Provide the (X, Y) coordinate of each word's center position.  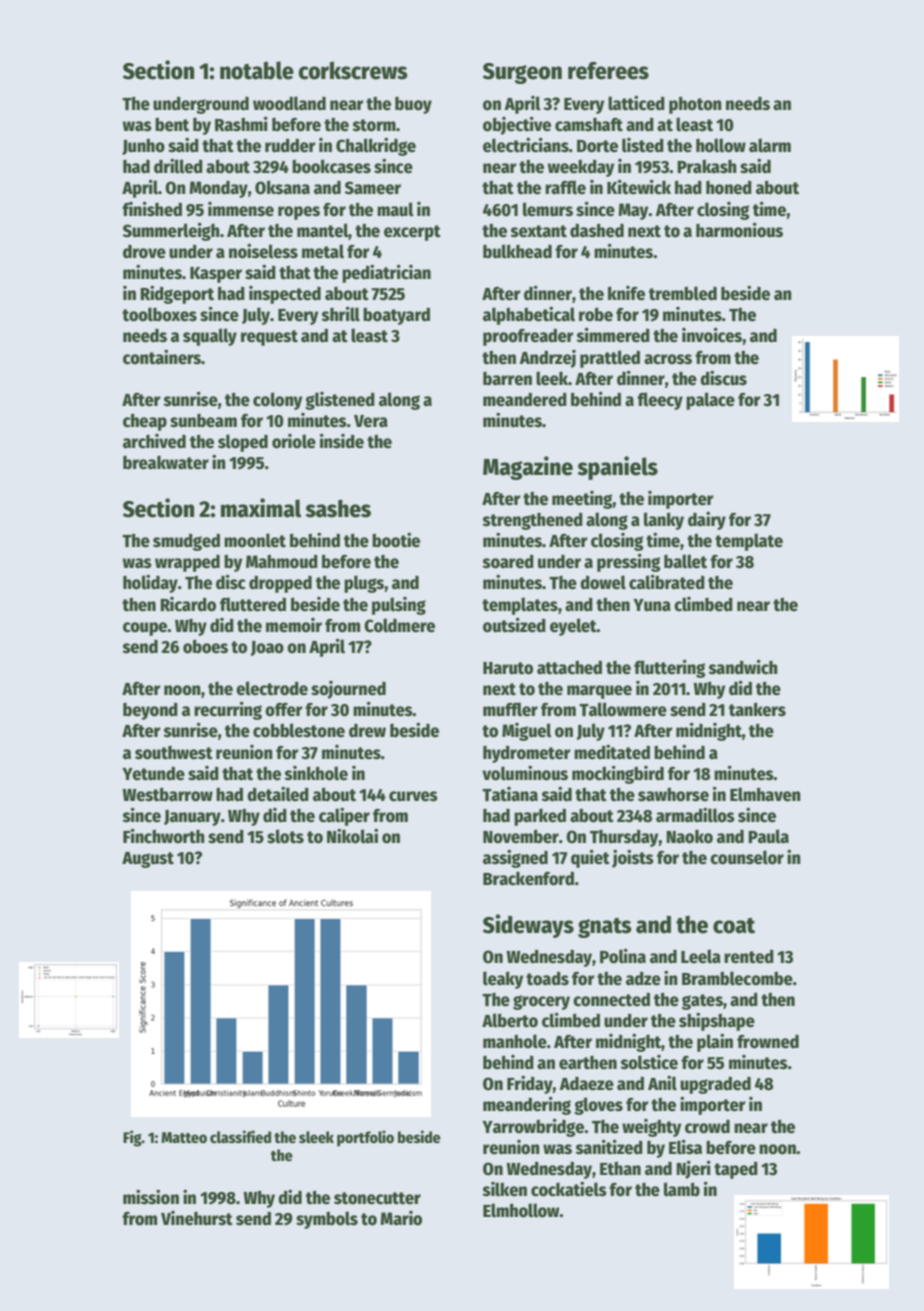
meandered (525, 400)
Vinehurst (197, 1218)
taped (736, 1170)
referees (608, 71)
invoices (712, 335)
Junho (143, 147)
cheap (145, 422)
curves (413, 796)
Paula (768, 836)
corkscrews (353, 70)
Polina (623, 956)
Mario (401, 1218)
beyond (150, 711)
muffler (510, 709)
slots (285, 836)
